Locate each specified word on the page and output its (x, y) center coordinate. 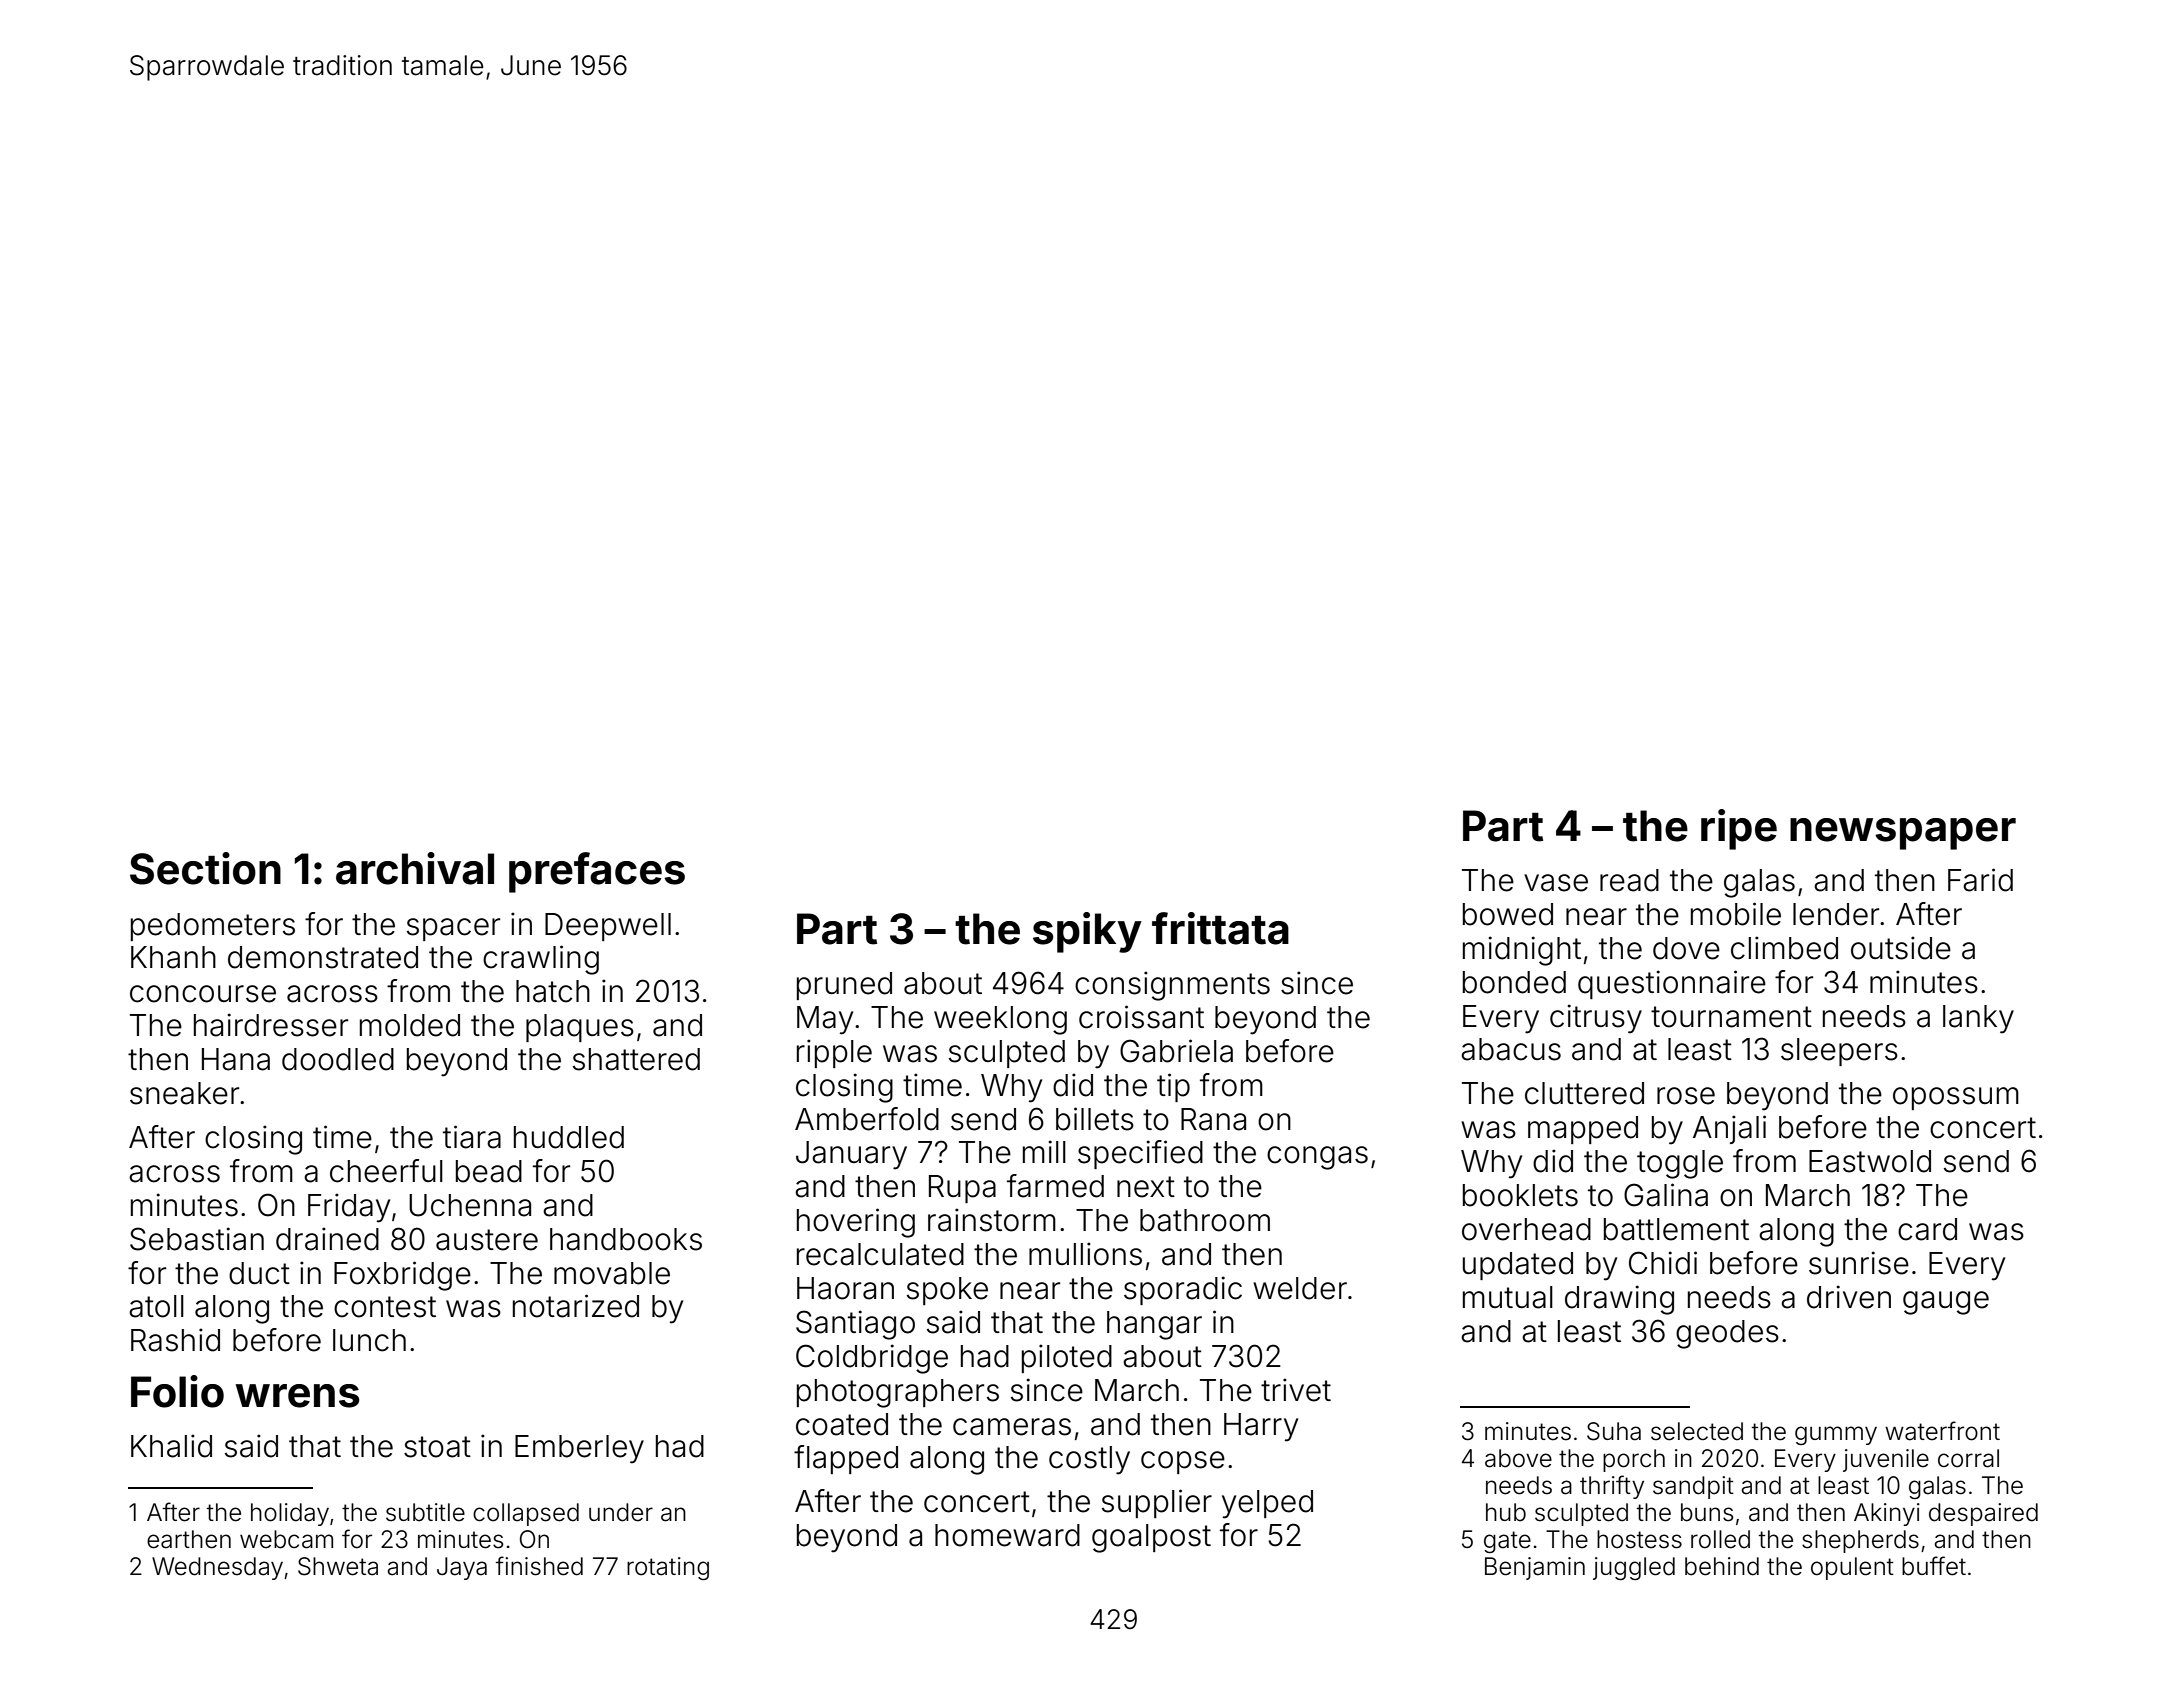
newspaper (1903, 834)
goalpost (1151, 1538)
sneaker (184, 1093)
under (621, 1512)
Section (205, 868)
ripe (1739, 829)
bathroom (1205, 1220)
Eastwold (1870, 1161)
